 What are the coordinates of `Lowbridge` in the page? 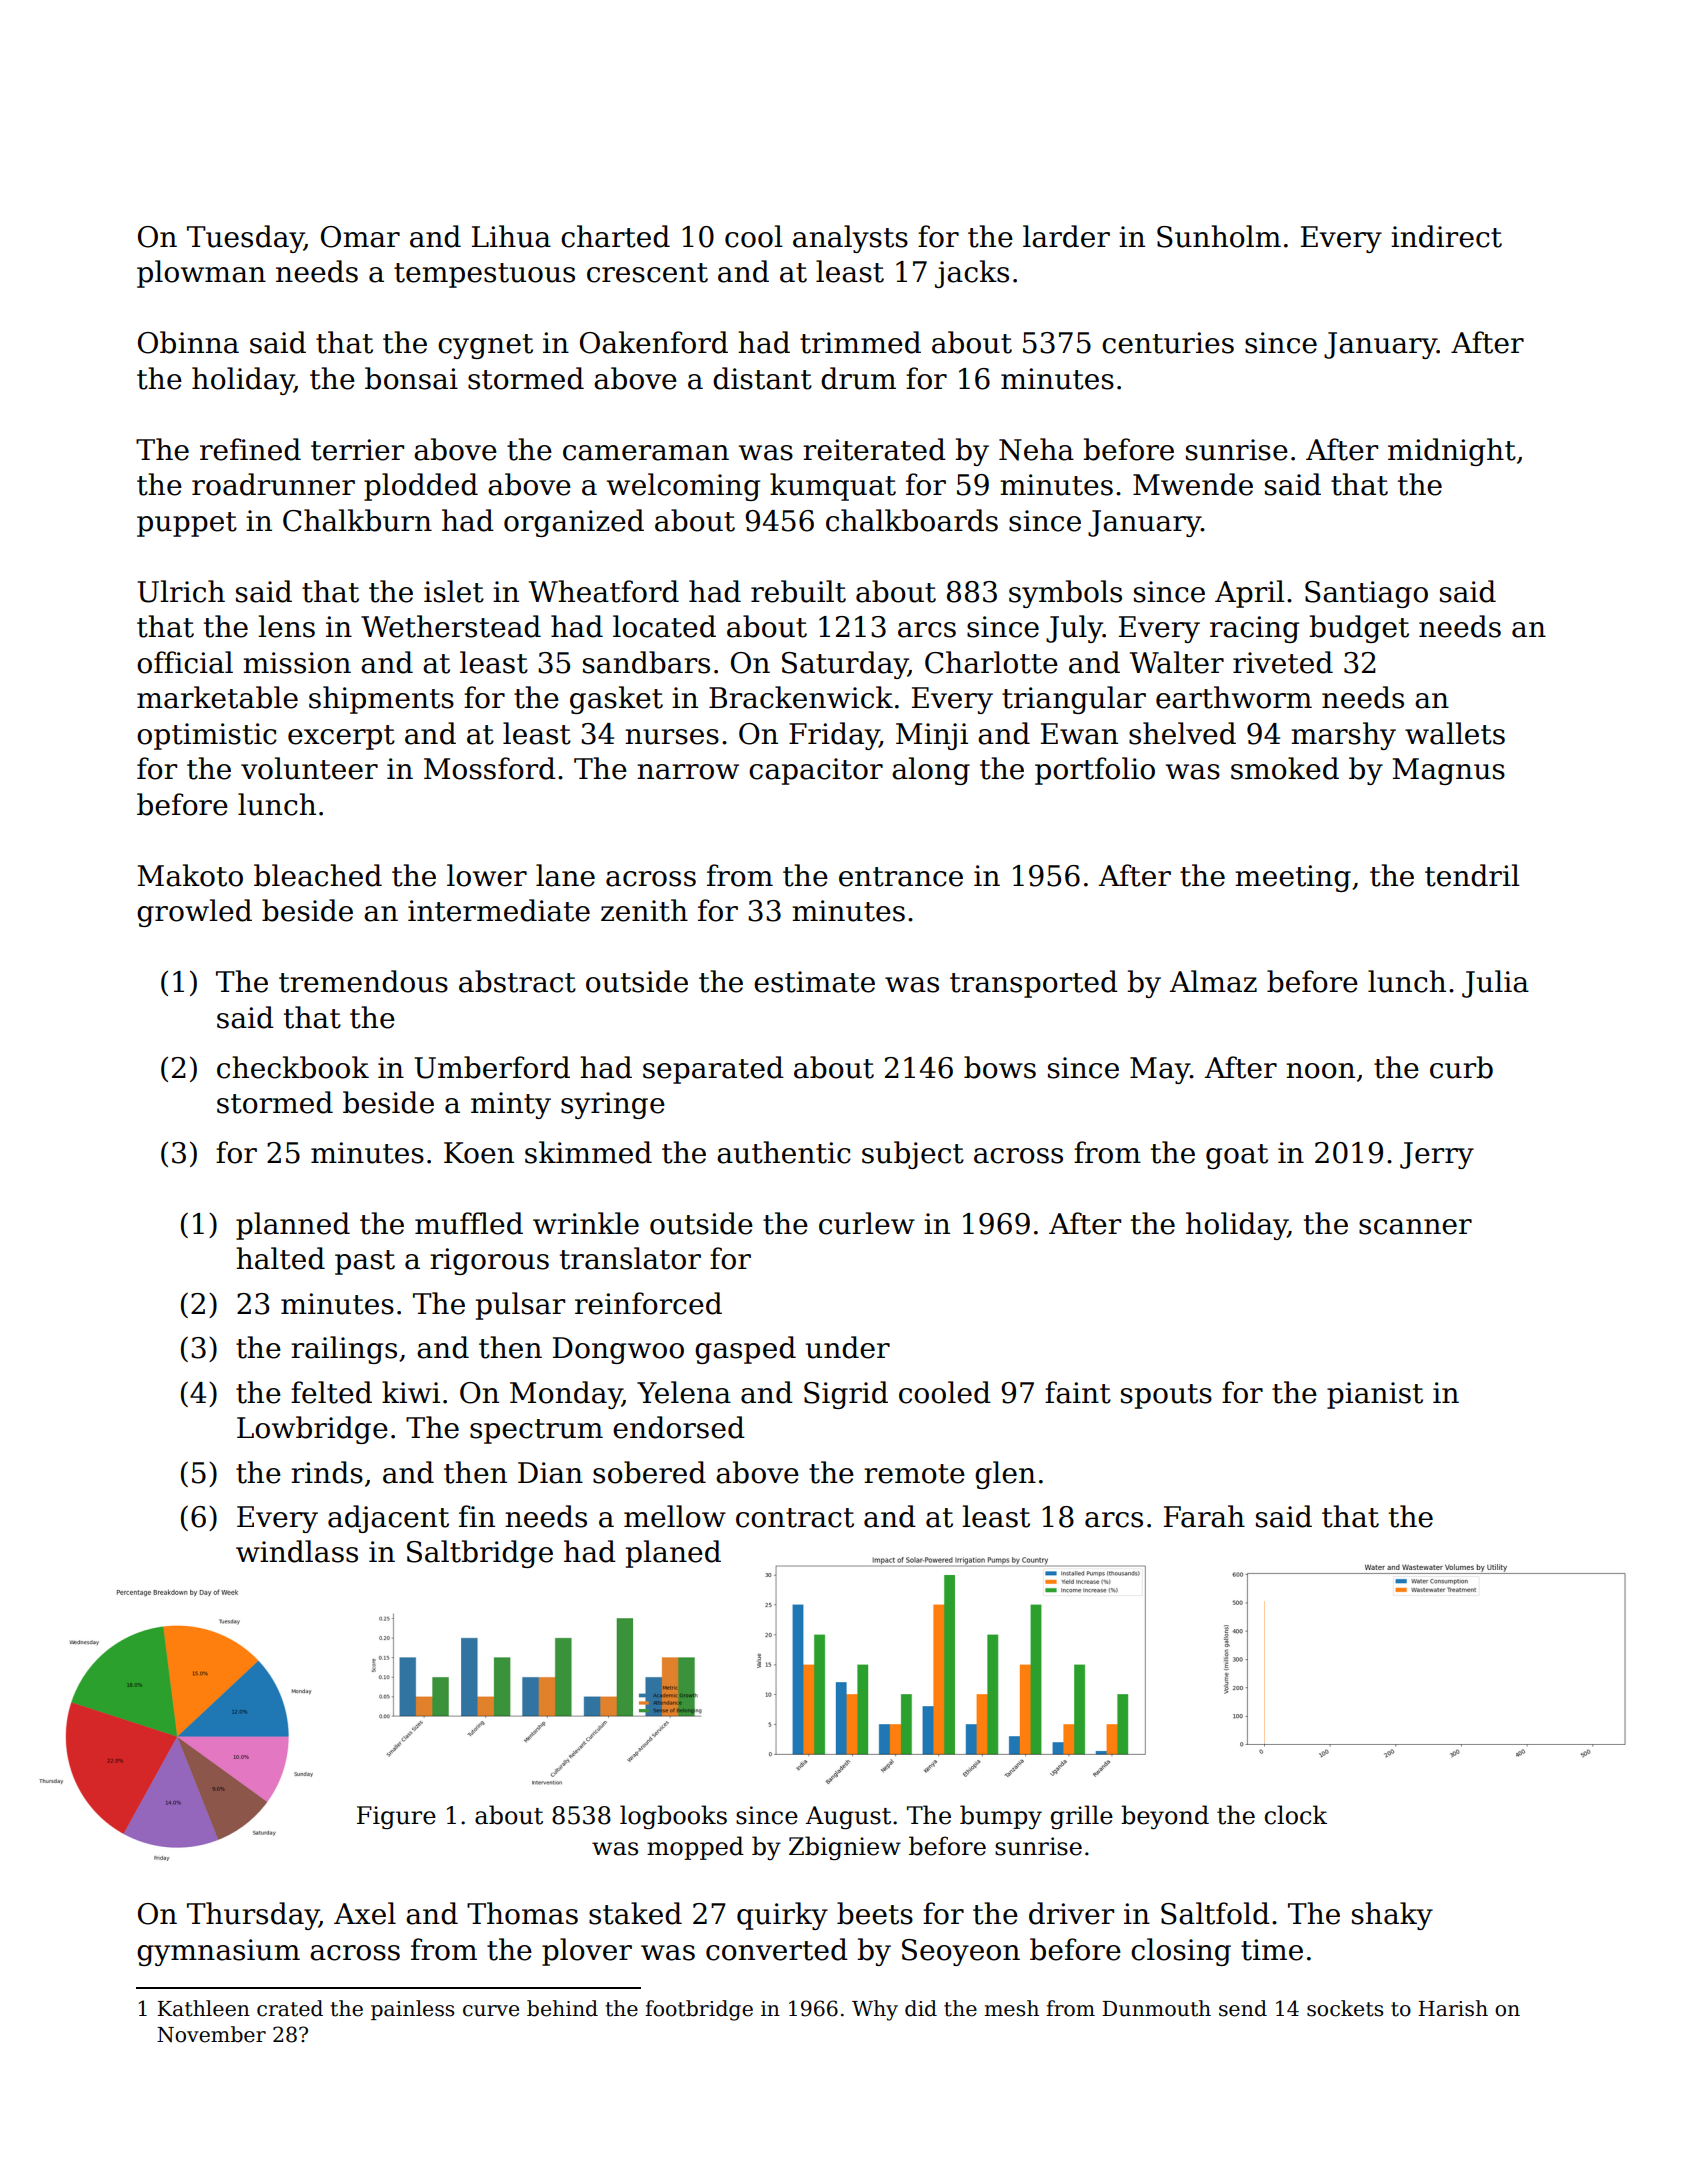 It's located at (312, 1430).
